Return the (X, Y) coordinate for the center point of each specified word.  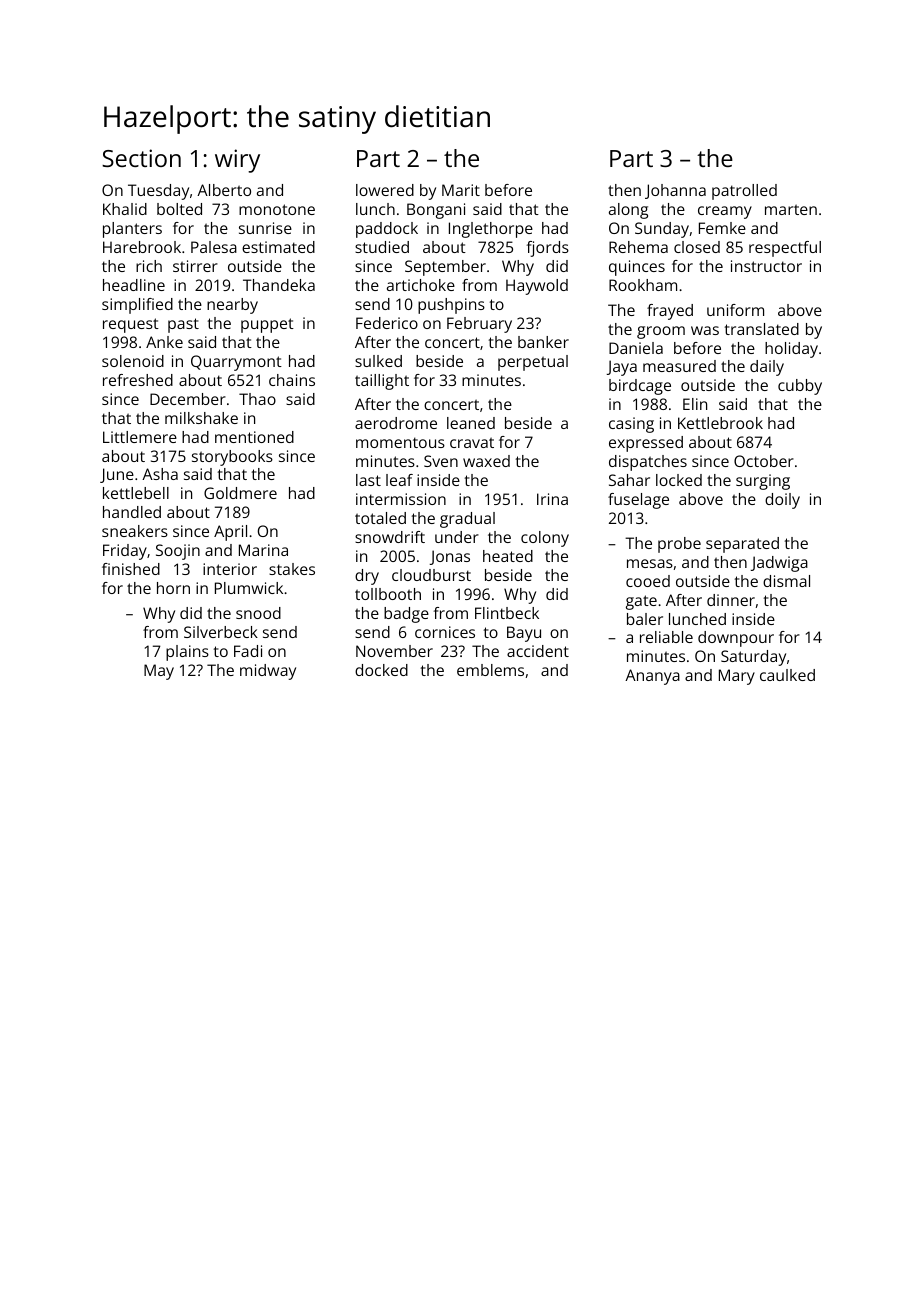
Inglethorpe (491, 230)
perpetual (533, 363)
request (131, 325)
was (705, 330)
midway (268, 672)
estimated (278, 247)
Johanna (675, 191)
